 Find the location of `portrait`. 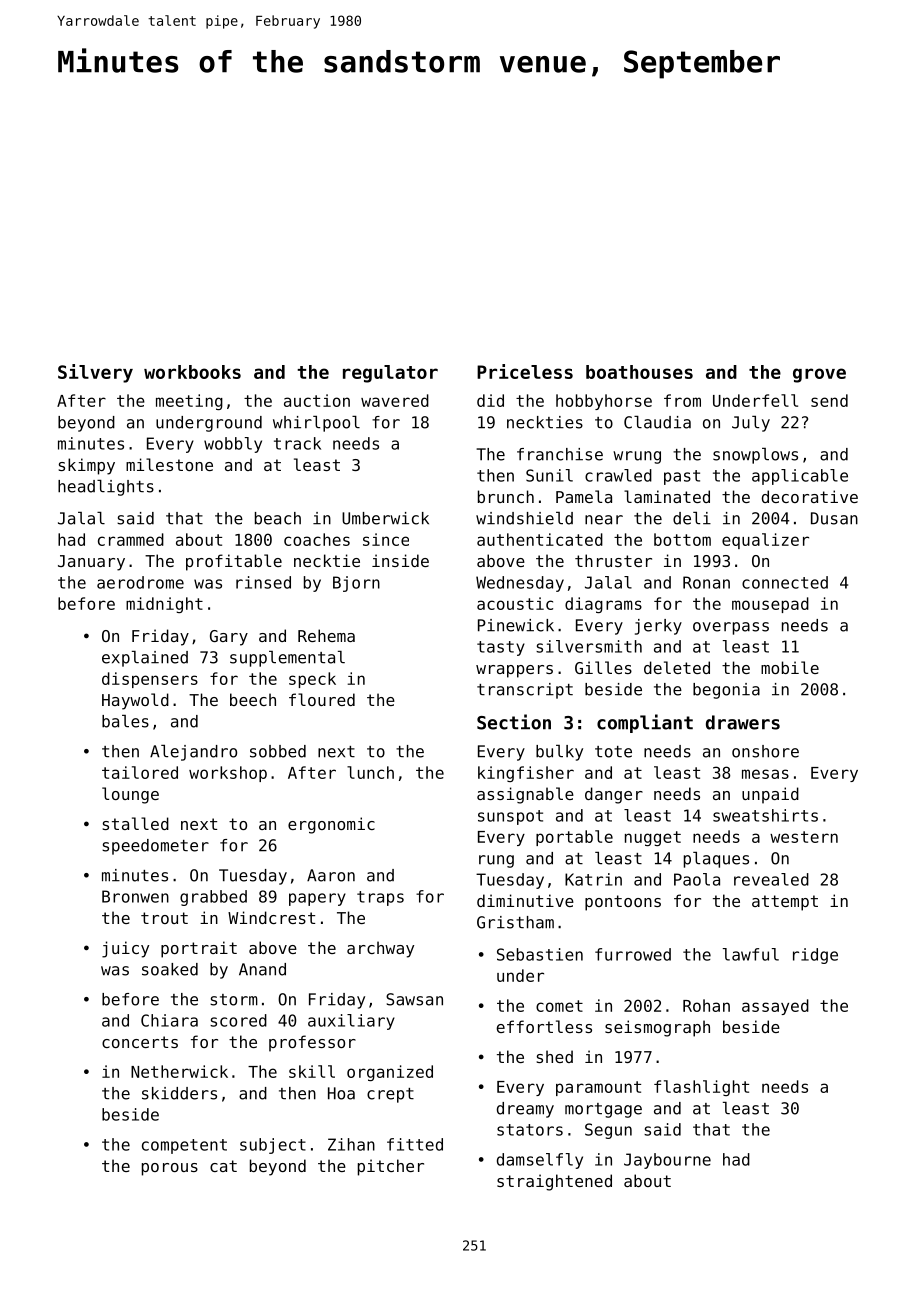

portrait is located at coordinates (199, 949).
